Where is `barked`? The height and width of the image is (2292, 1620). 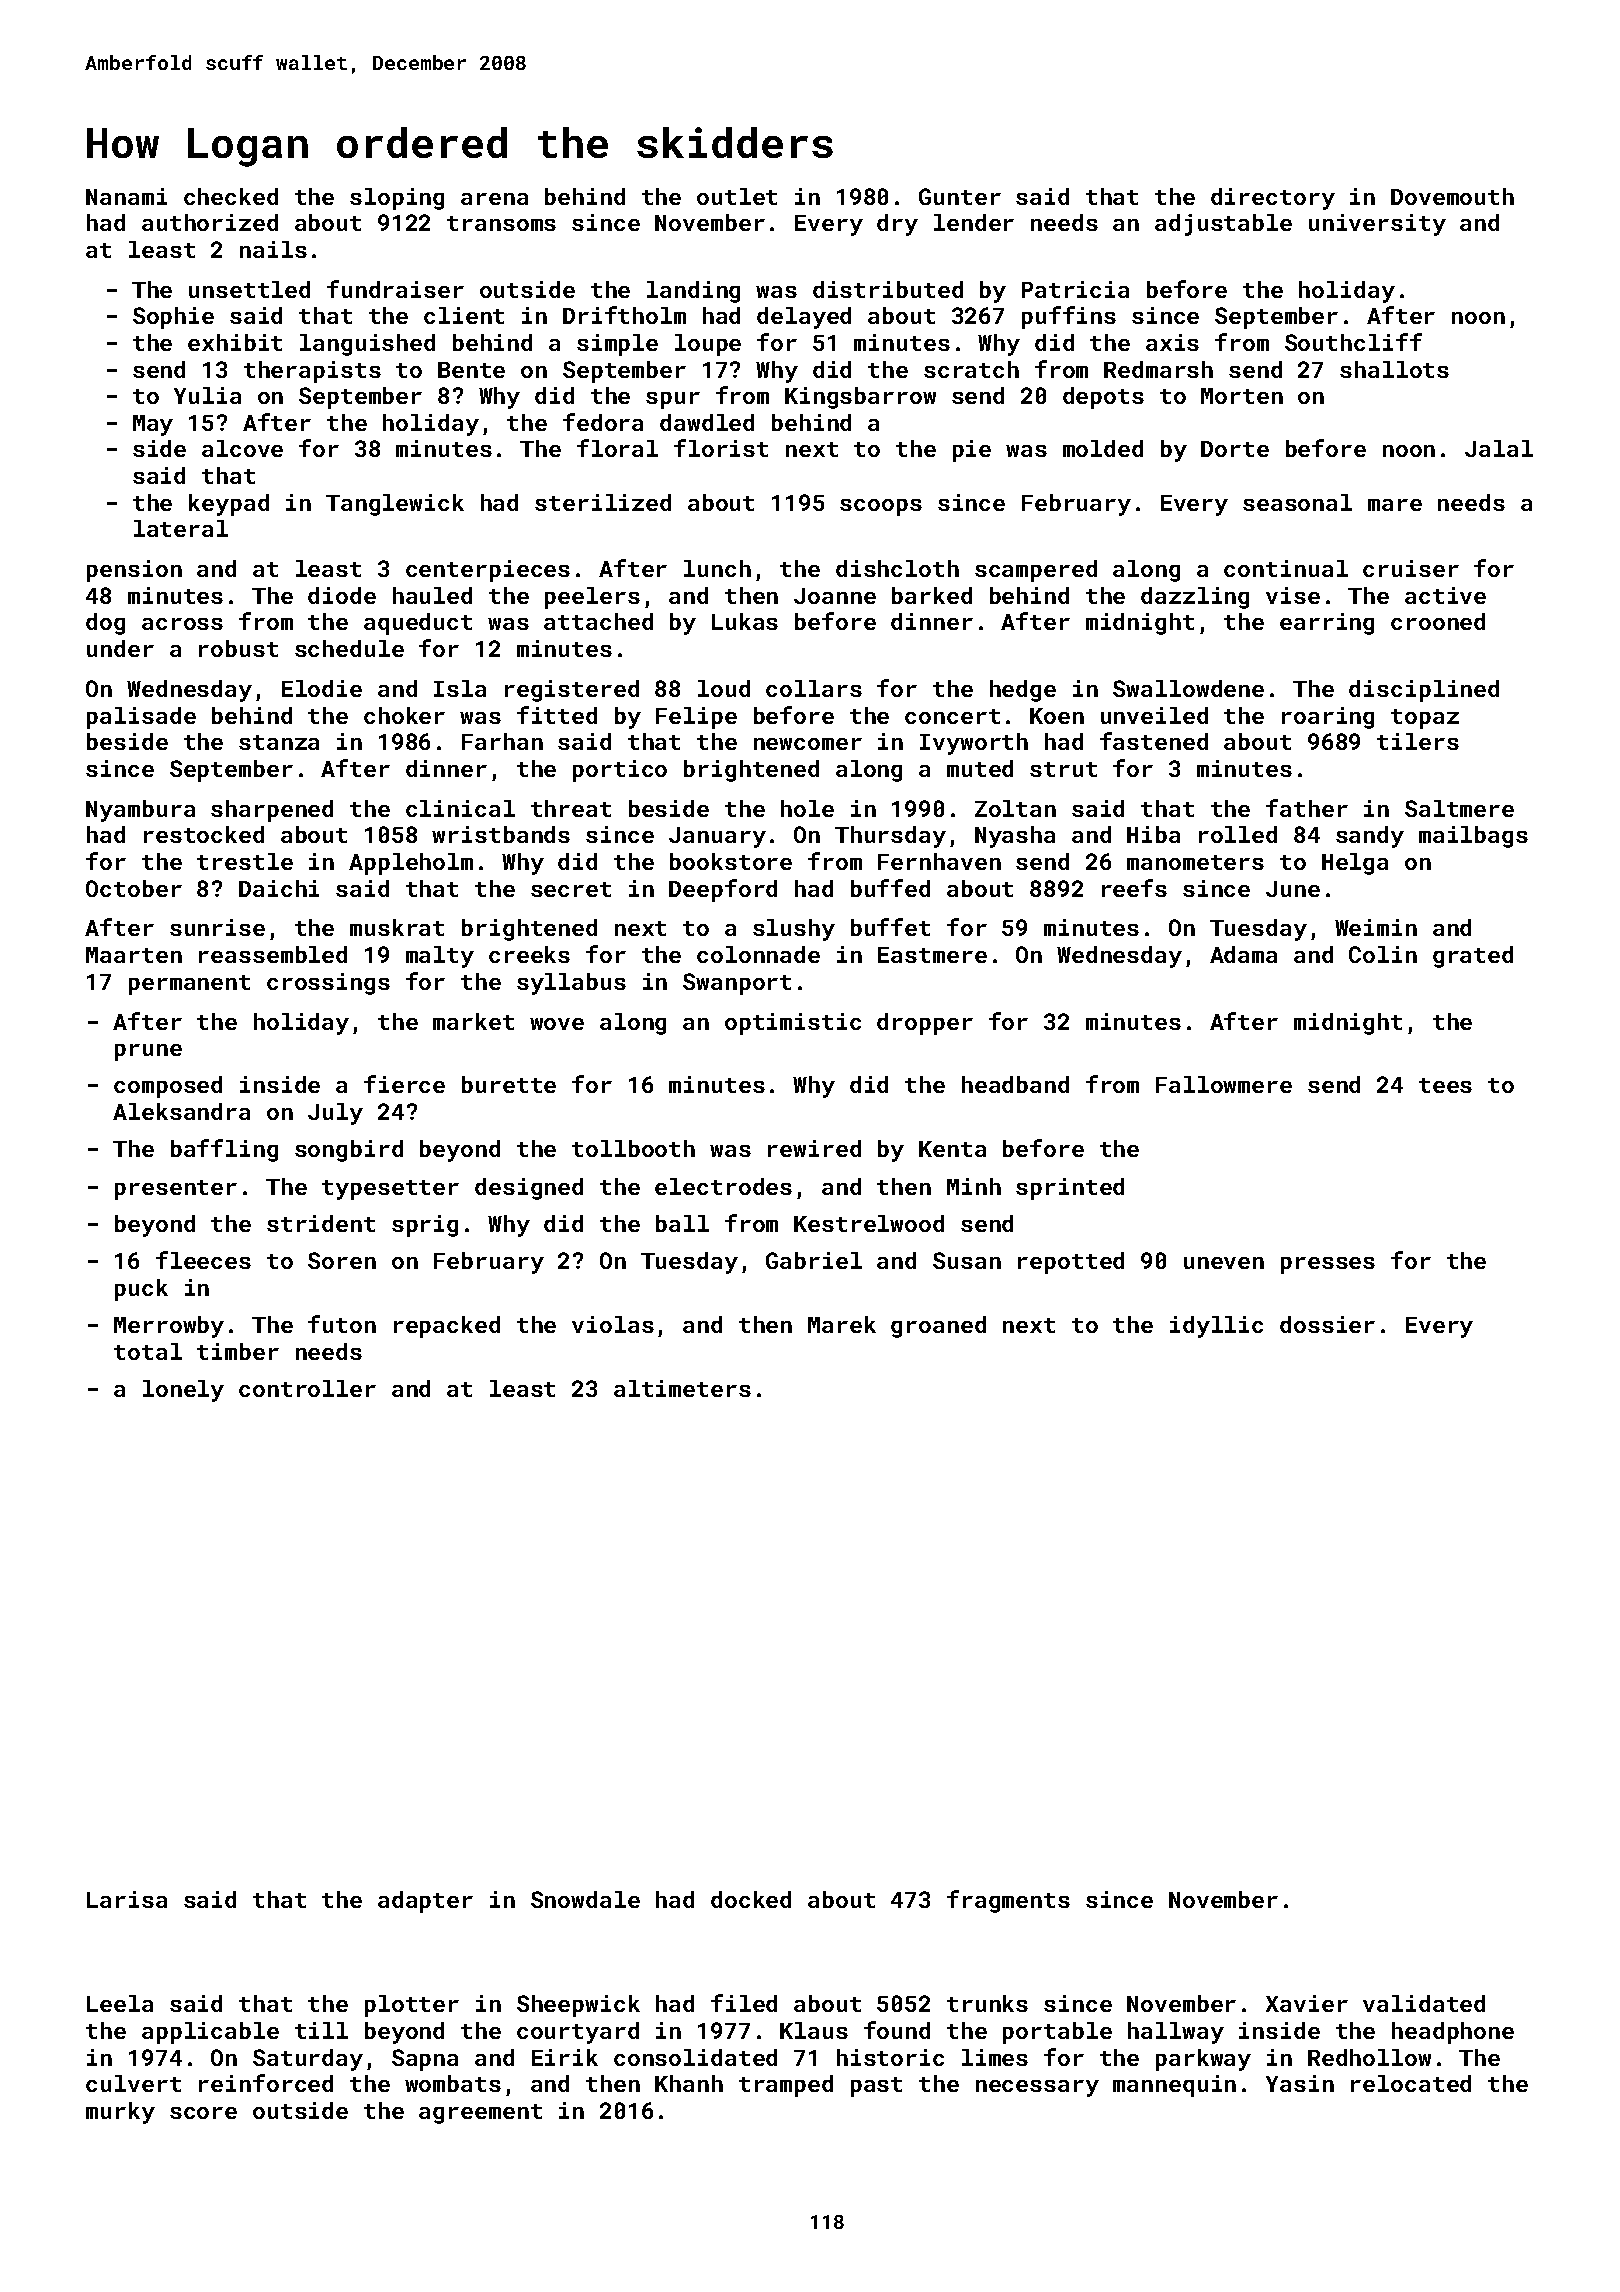 barked is located at coordinates (932, 595).
